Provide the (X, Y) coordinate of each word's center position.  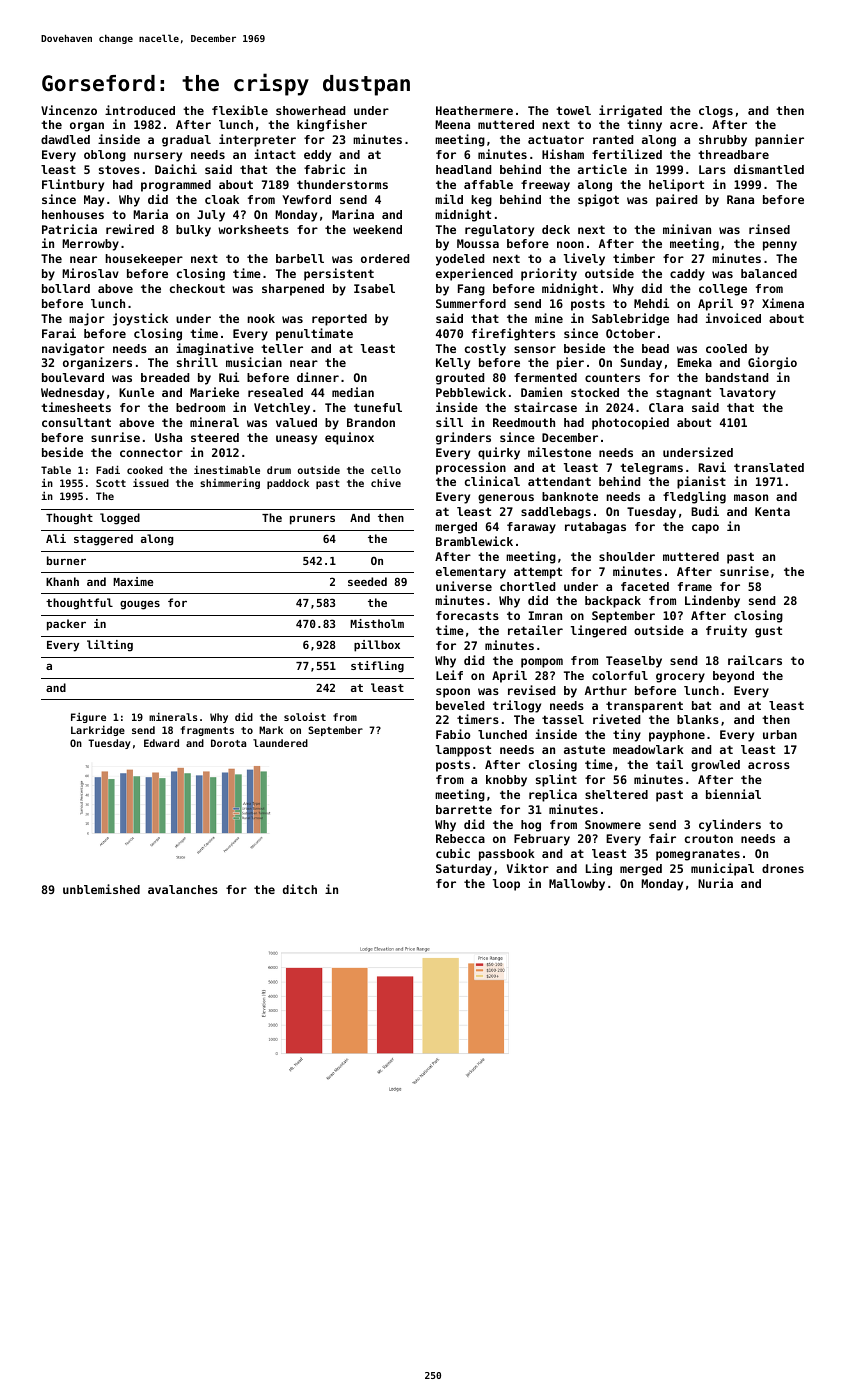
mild (449, 199)
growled (715, 766)
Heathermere (474, 110)
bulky (193, 231)
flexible (240, 110)
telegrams (651, 469)
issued (151, 483)
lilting (110, 646)
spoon (453, 693)
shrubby (723, 141)
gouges (140, 605)
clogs (716, 112)
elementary (471, 573)
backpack (613, 602)
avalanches (183, 889)
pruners (312, 520)
